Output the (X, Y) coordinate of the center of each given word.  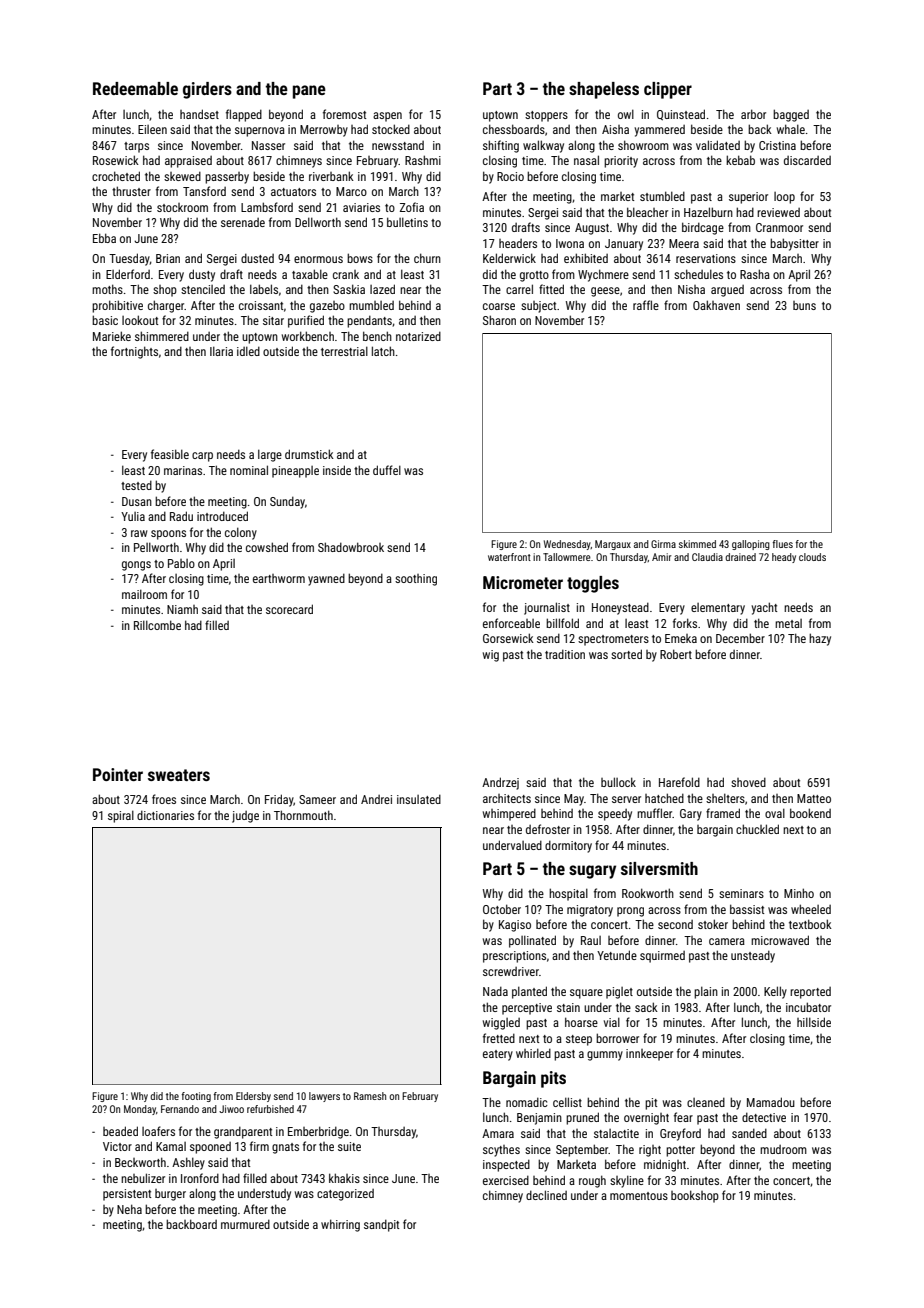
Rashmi (423, 160)
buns (804, 305)
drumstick (309, 454)
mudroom (783, 1149)
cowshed (267, 547)
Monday (140, 1110)
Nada (495, 991)
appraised (188, 162)
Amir (662, 557)
